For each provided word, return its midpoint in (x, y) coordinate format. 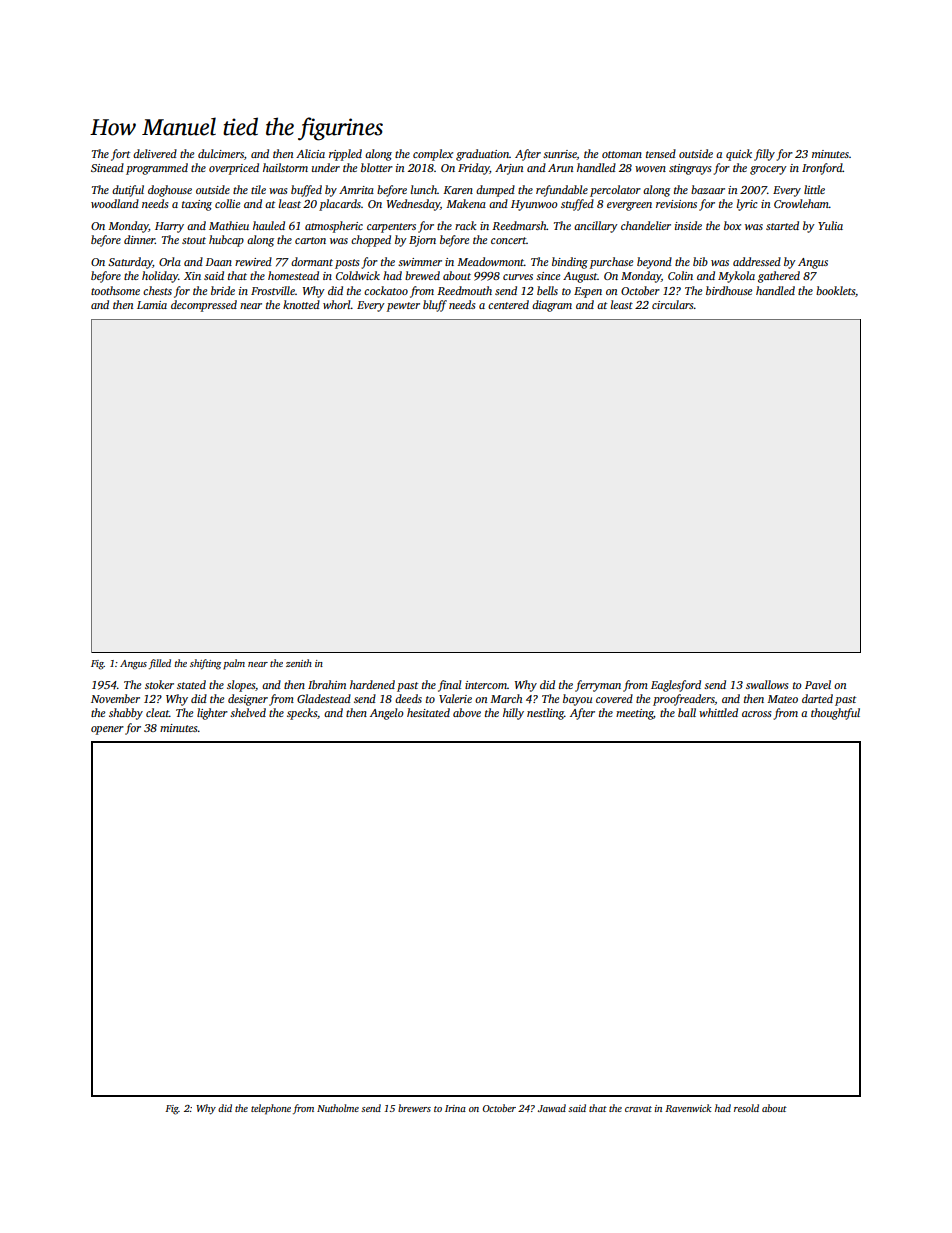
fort (120, 155)
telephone (271, 1109)
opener (107, 730)
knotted (301, 304)
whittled (718, 712)
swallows (767, 684)
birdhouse (729, 290)
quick (739, 155)
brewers (414, 1108)
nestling (545, 714)
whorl (337, 304)
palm (234, 664)
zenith (299, 663)
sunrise (560, 155)
